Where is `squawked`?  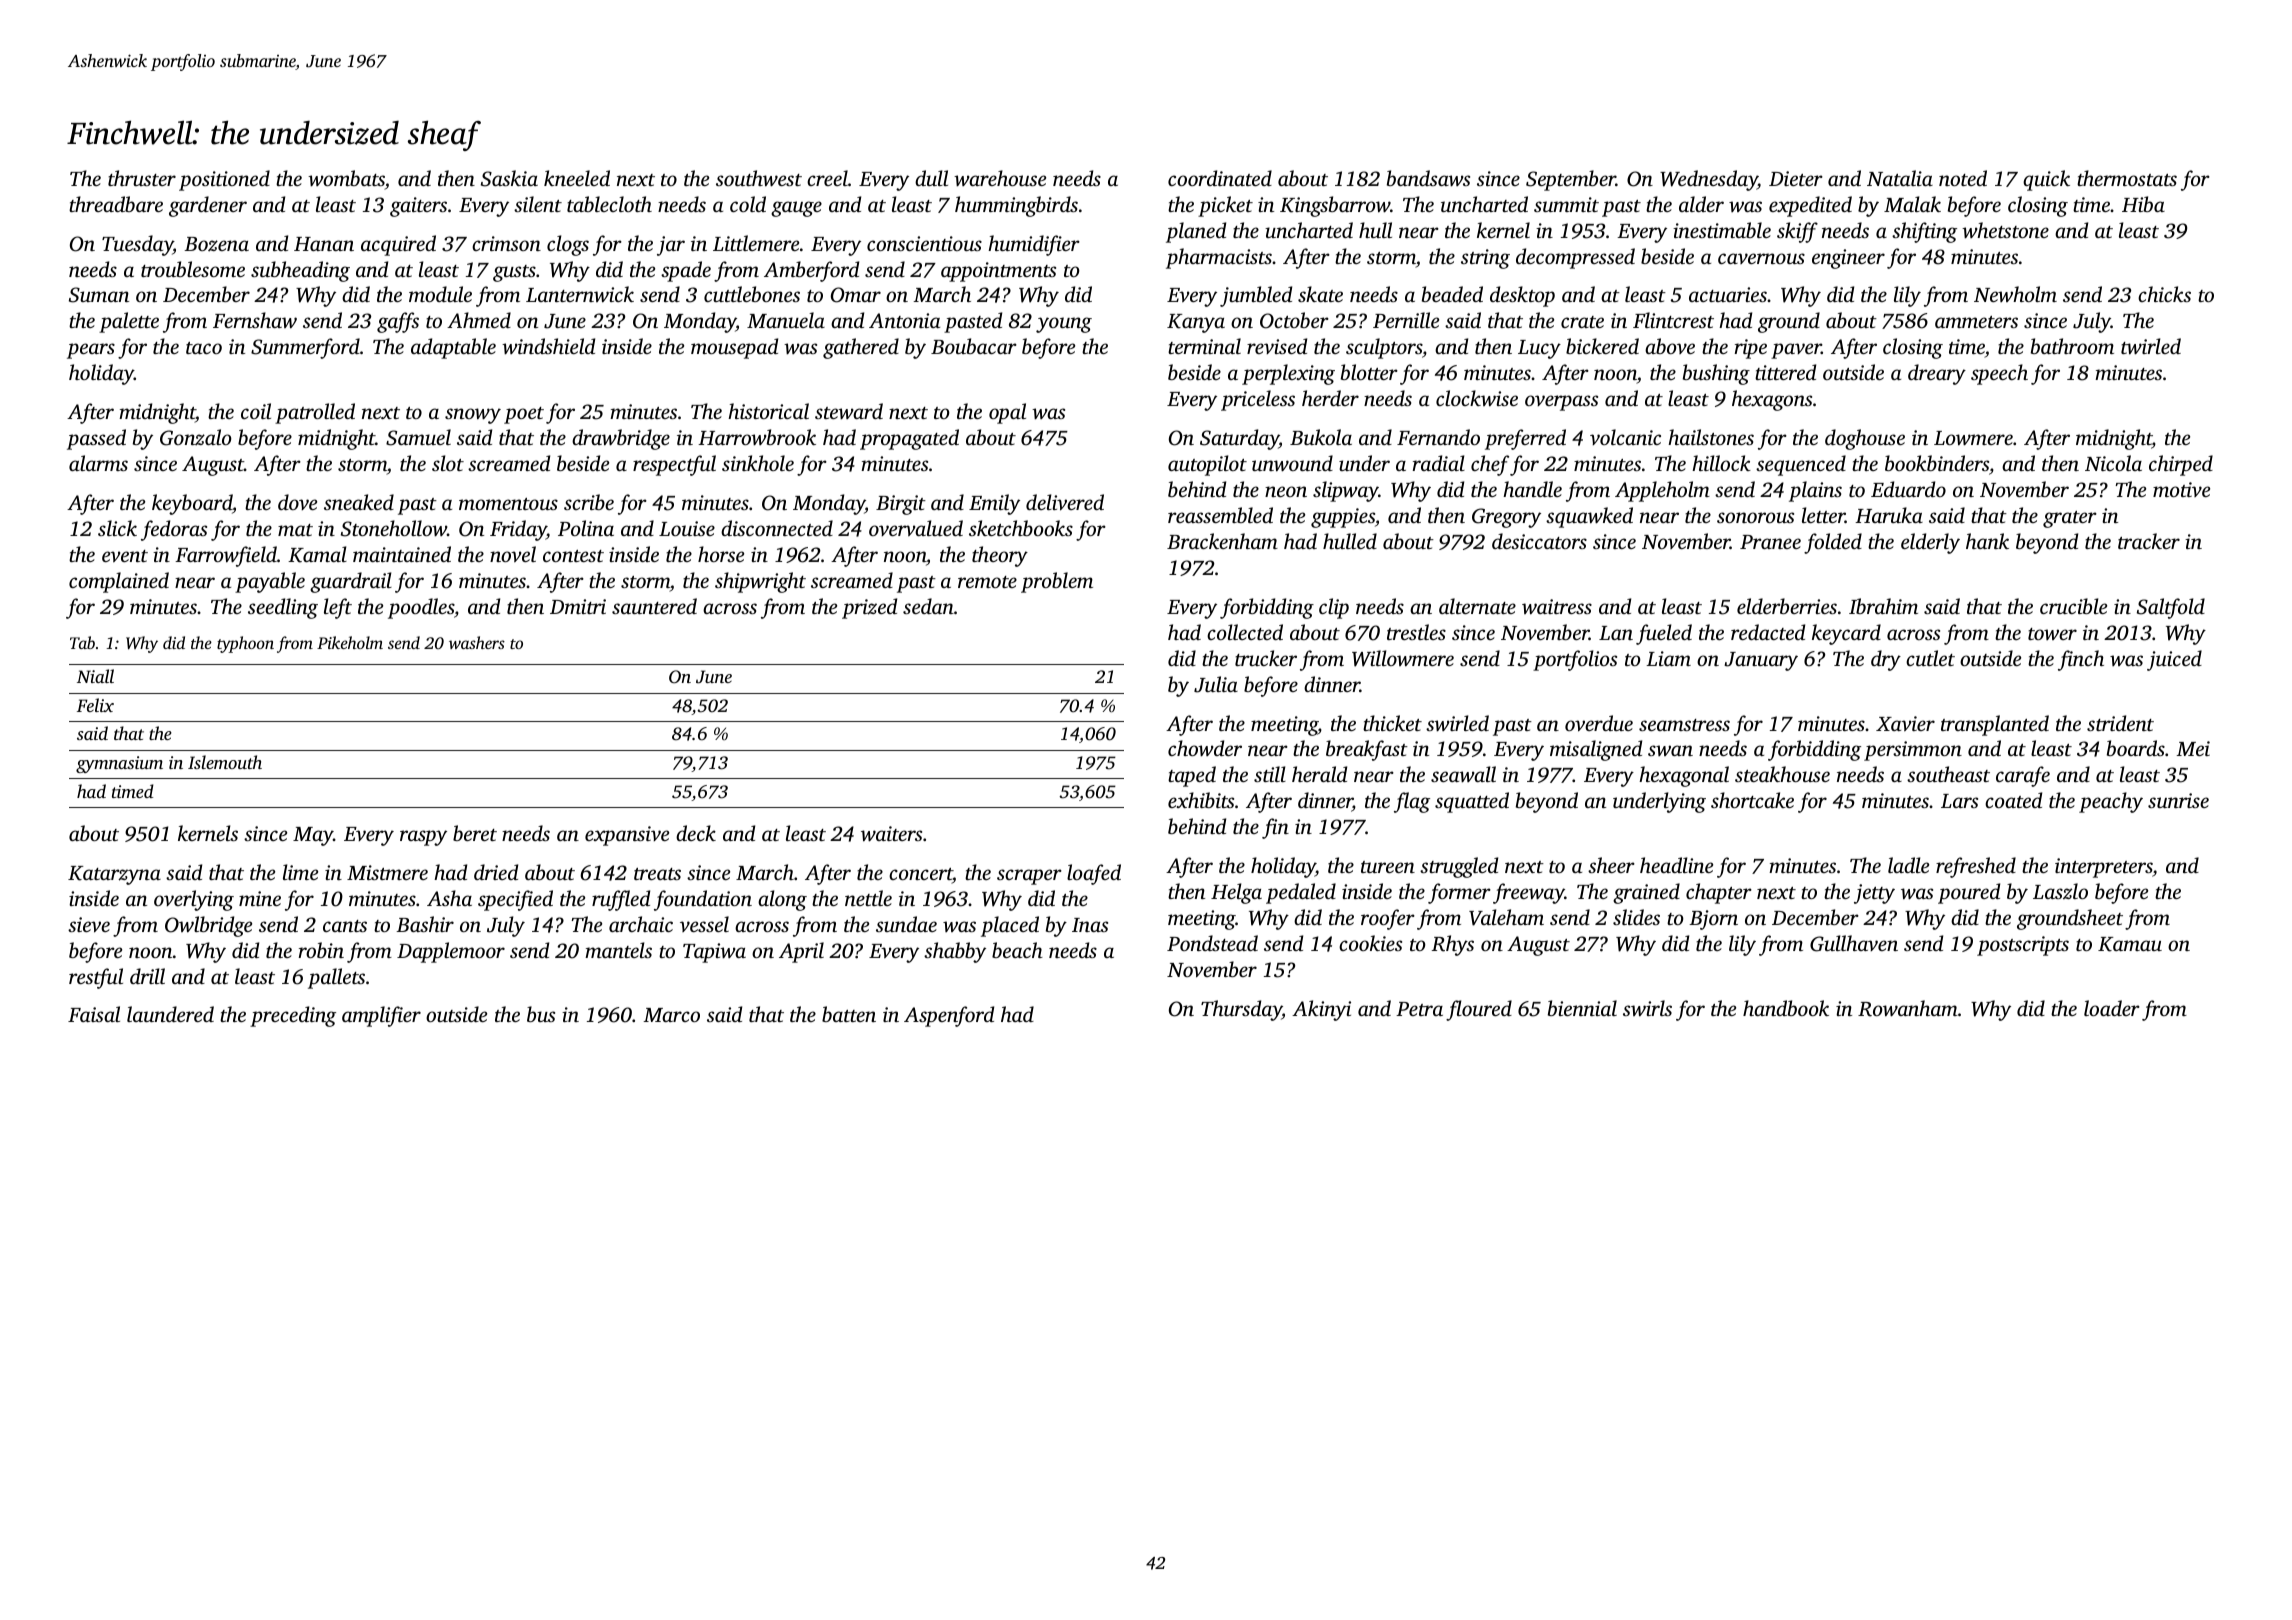
squawked is located at coordinates (1589, 517).
